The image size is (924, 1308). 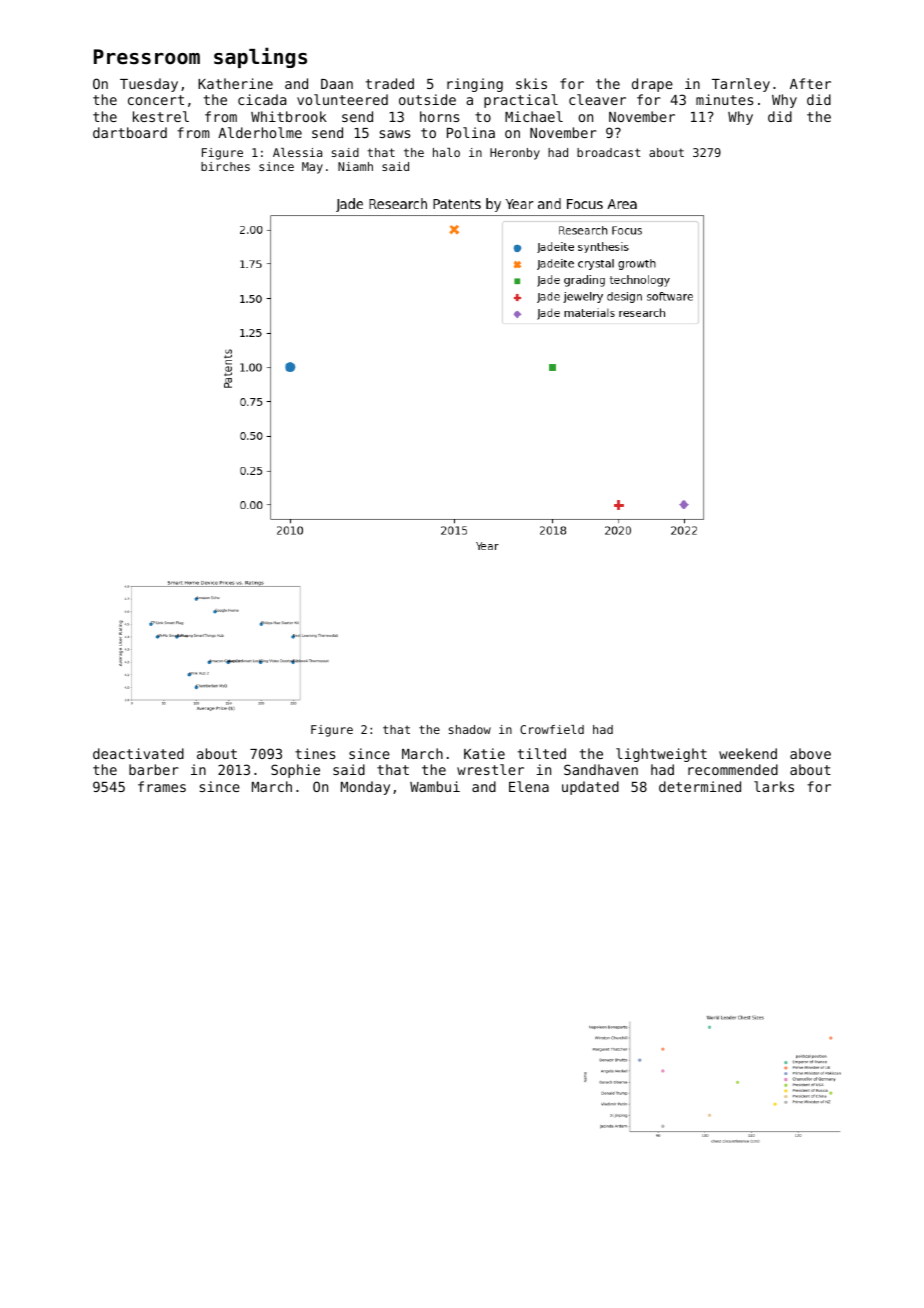 What do you see at coordinates (297, 152) in the screenshot?
I see `Alessia` at bounding box center [297, 152].
